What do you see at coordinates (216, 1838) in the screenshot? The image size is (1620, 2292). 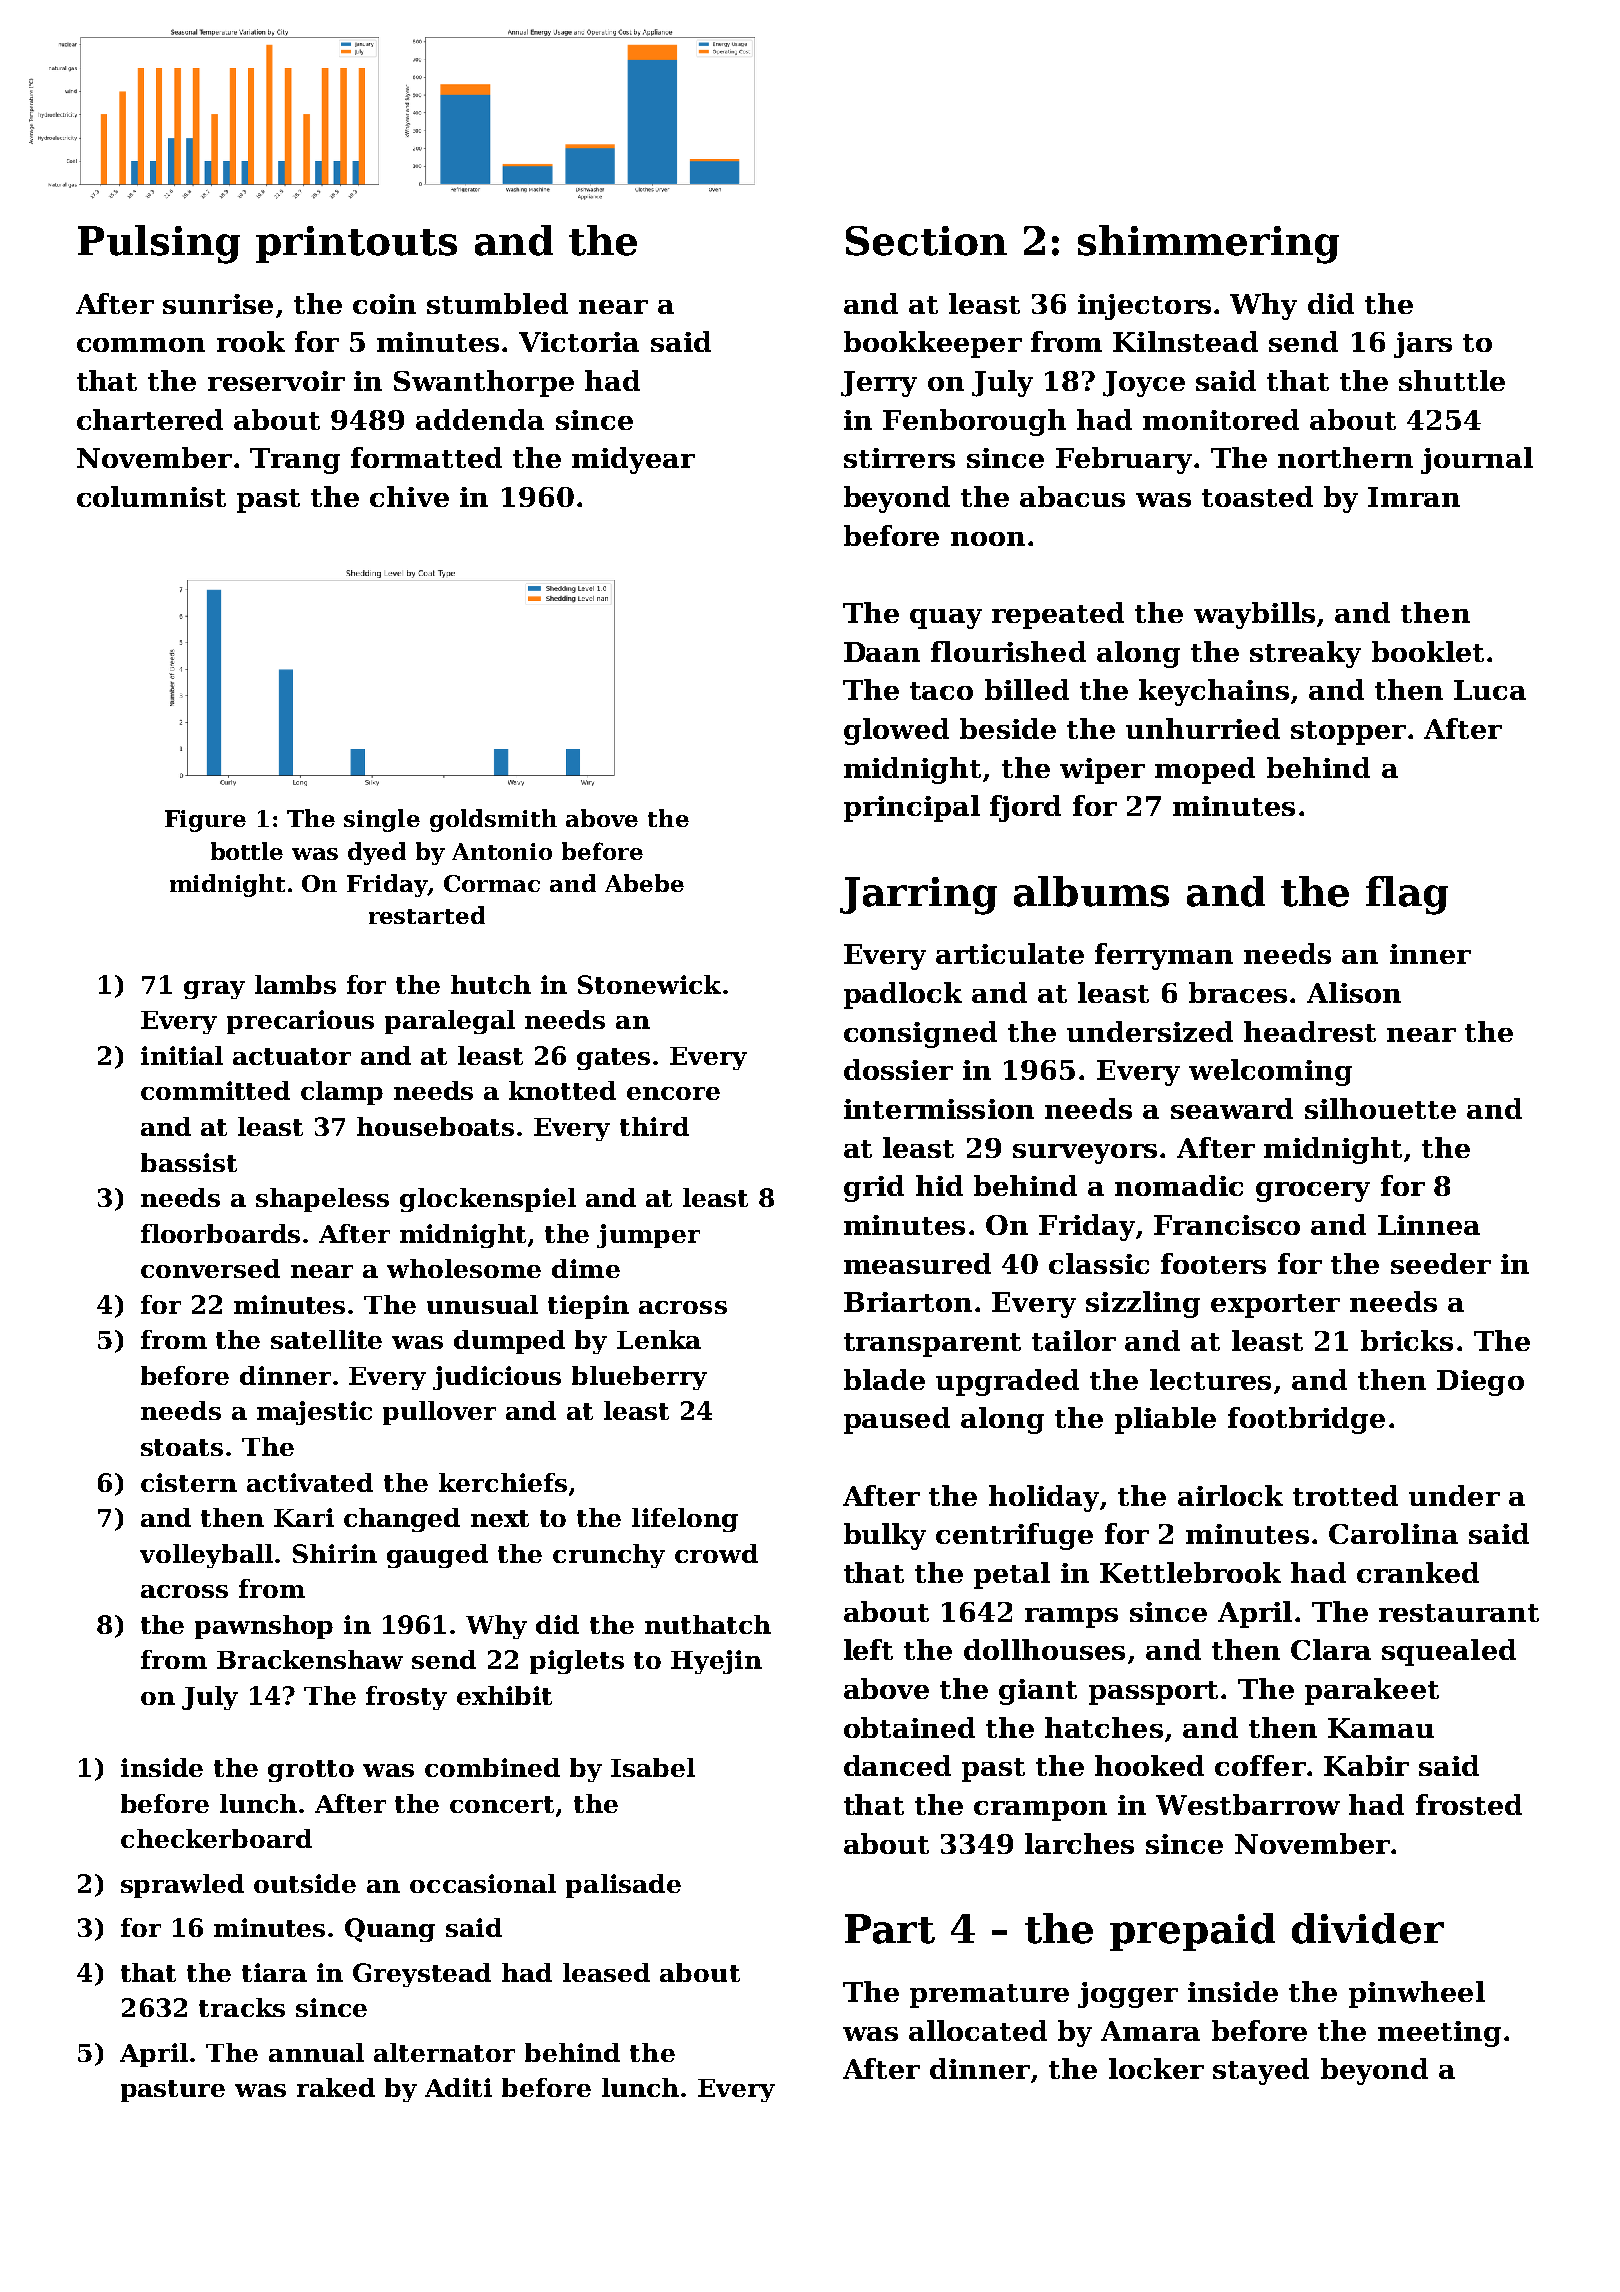 I see `checkerboard` at bounding box center [216, 1838].
